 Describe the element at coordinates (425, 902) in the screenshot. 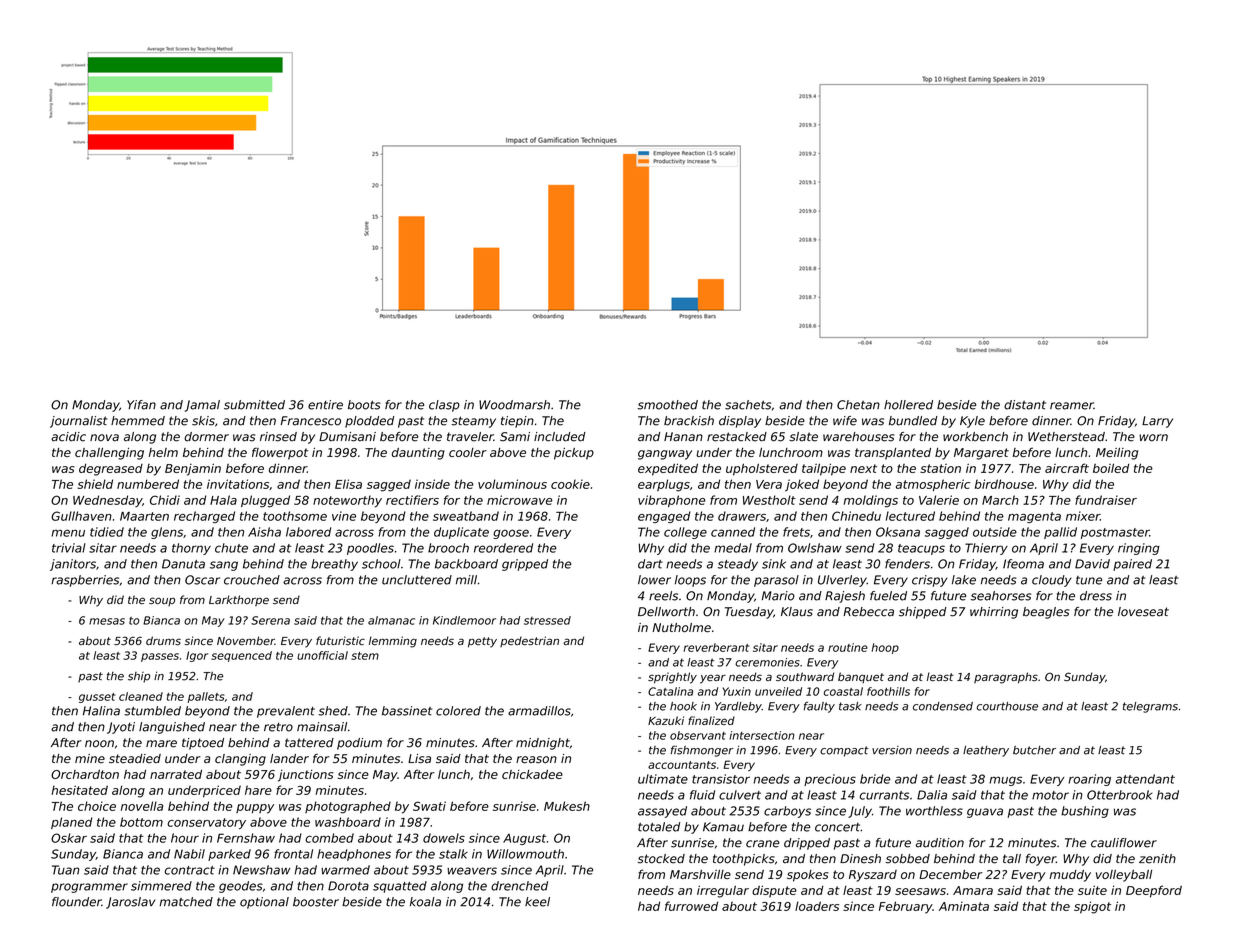

I see `koala` at that location.
